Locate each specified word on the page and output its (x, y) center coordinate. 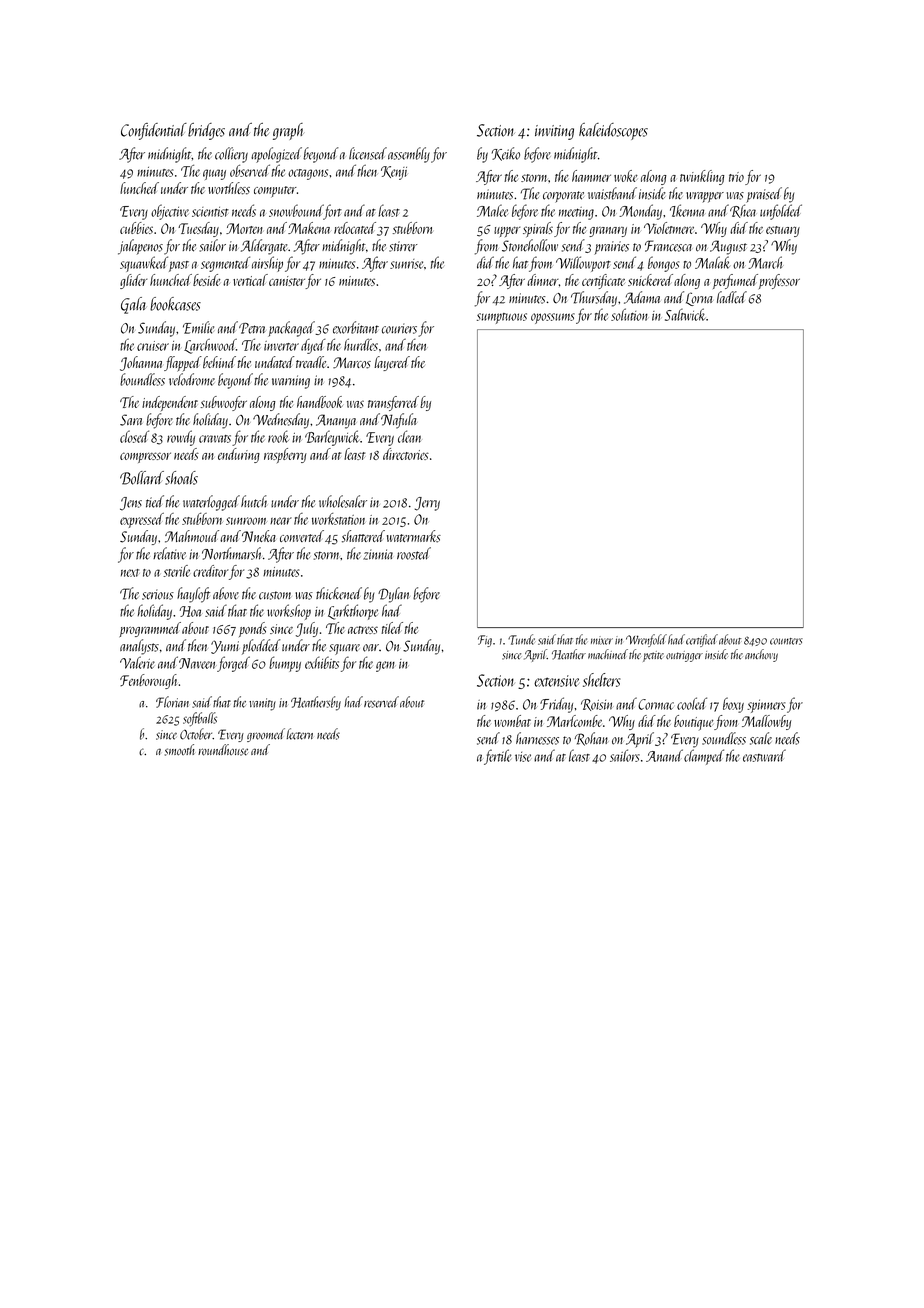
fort (332, 212)
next (130, 573)
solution (629, 314)
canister (287, 281)
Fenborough (148, 681)
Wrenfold (646, 640)
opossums (553, 318)
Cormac (656, 704)
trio (736, 177)
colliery (231, 155)
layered (392, 363)
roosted (414, 553)
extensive (556, 681)
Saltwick (685, 314)
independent (170, 403)
